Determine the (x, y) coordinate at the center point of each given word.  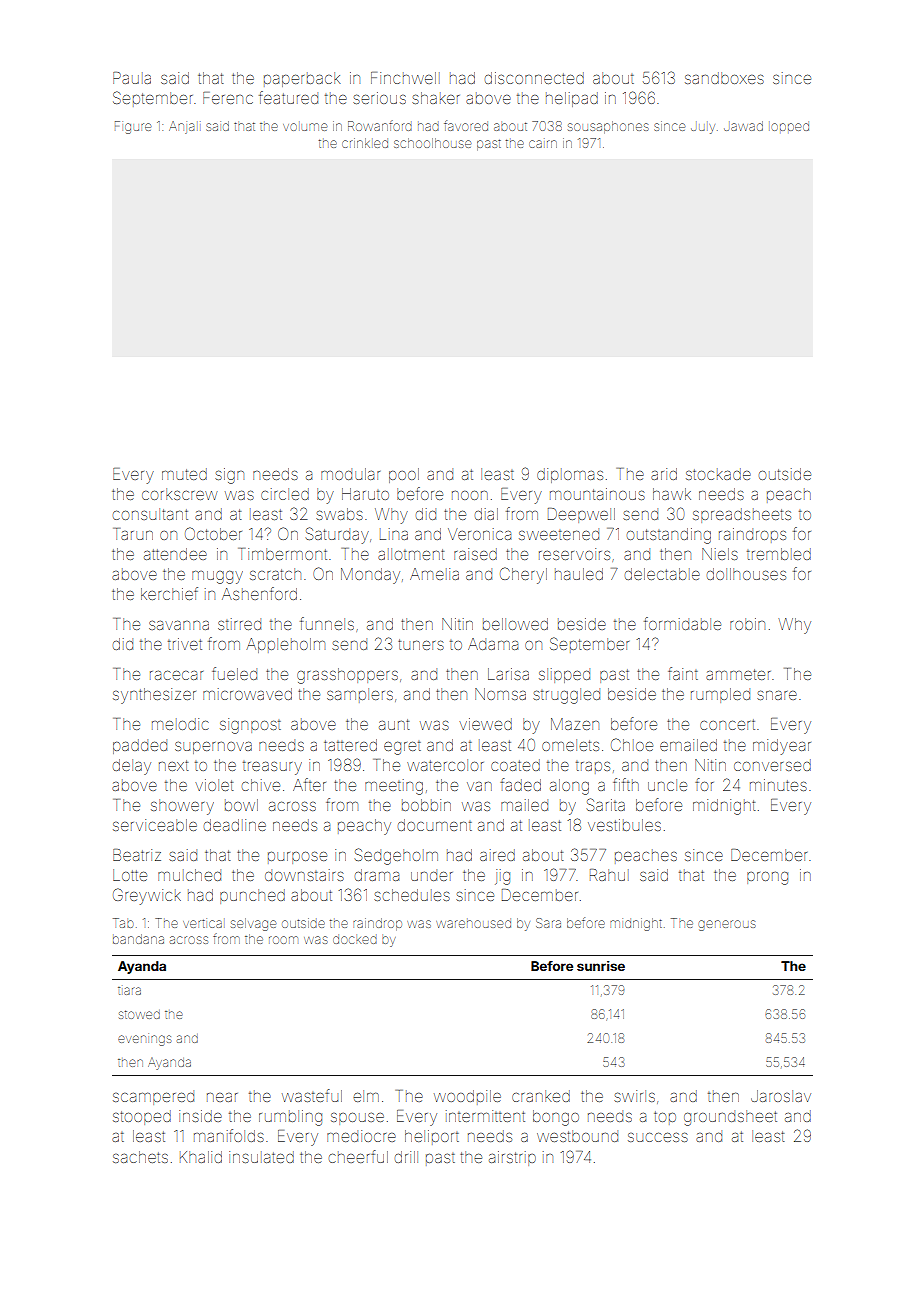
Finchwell (405, 78)
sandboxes (724, 78)
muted (184, 474)
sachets (140, 1157)
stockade (718, 474)
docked (355, 940)
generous (727, 925)
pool (404, 475)
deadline (235, 825)
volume (305, 127)
